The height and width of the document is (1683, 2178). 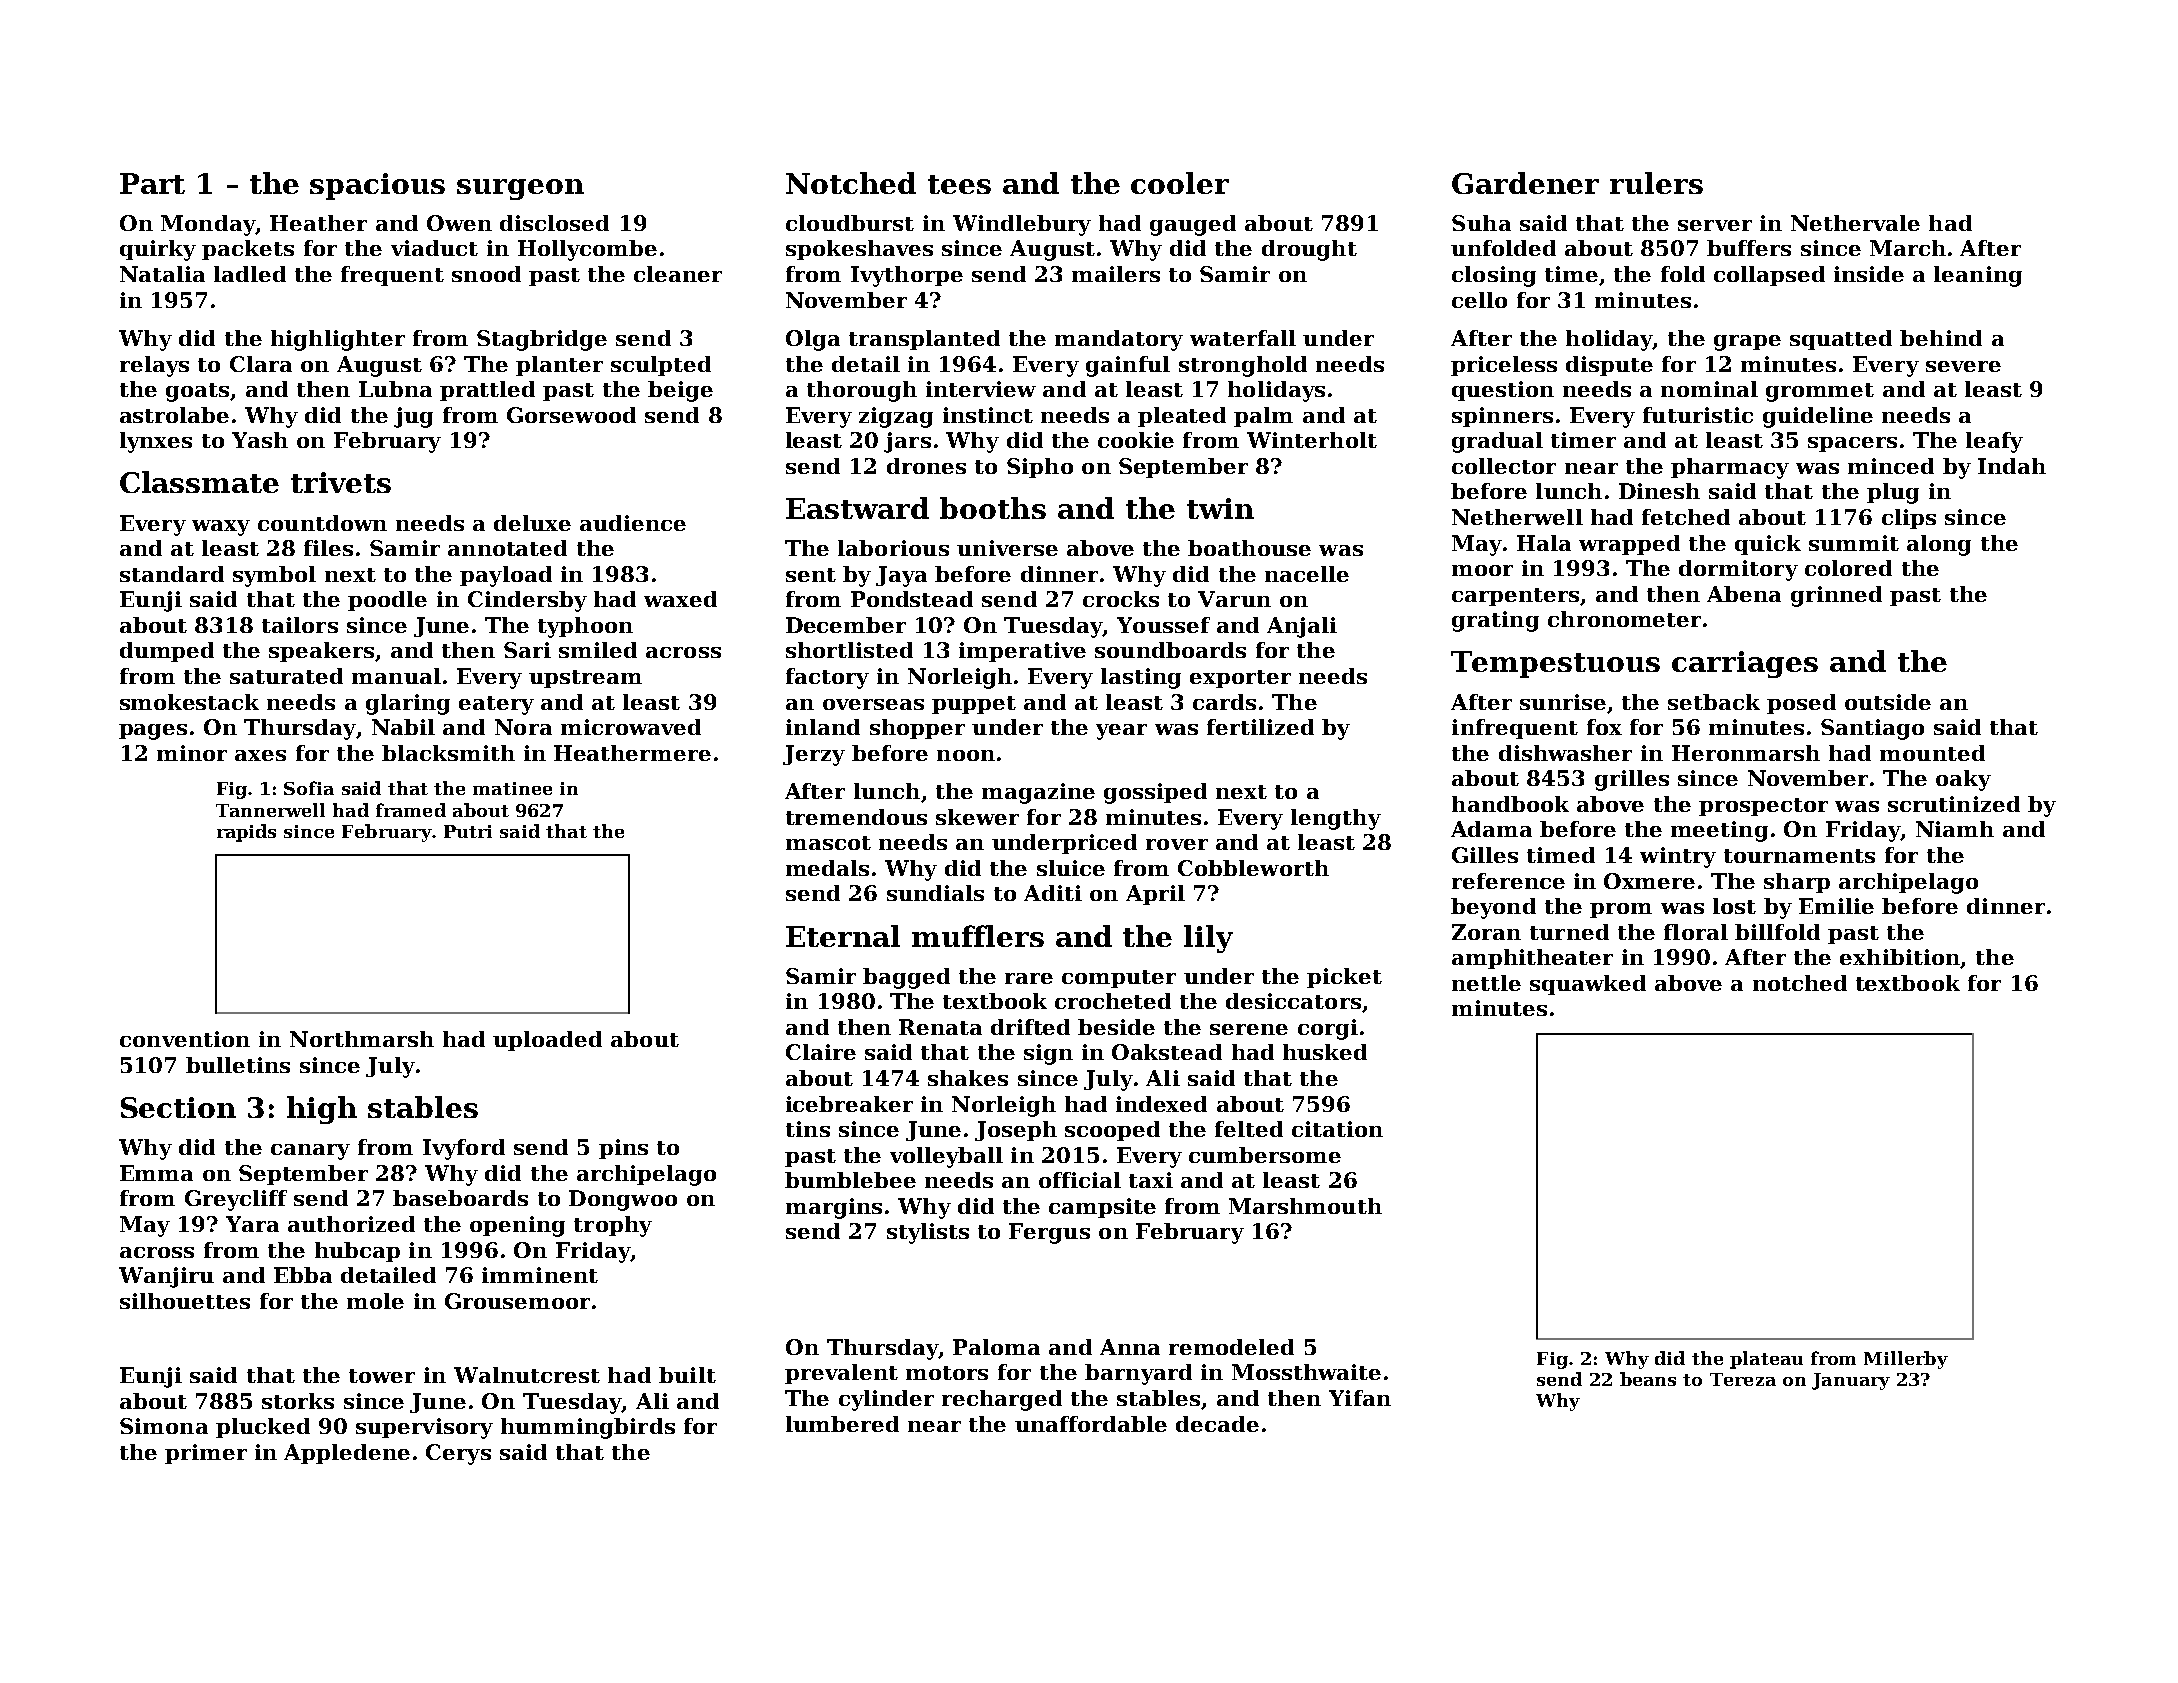 I want to click on carriages, so click(x=1745, y=664).
